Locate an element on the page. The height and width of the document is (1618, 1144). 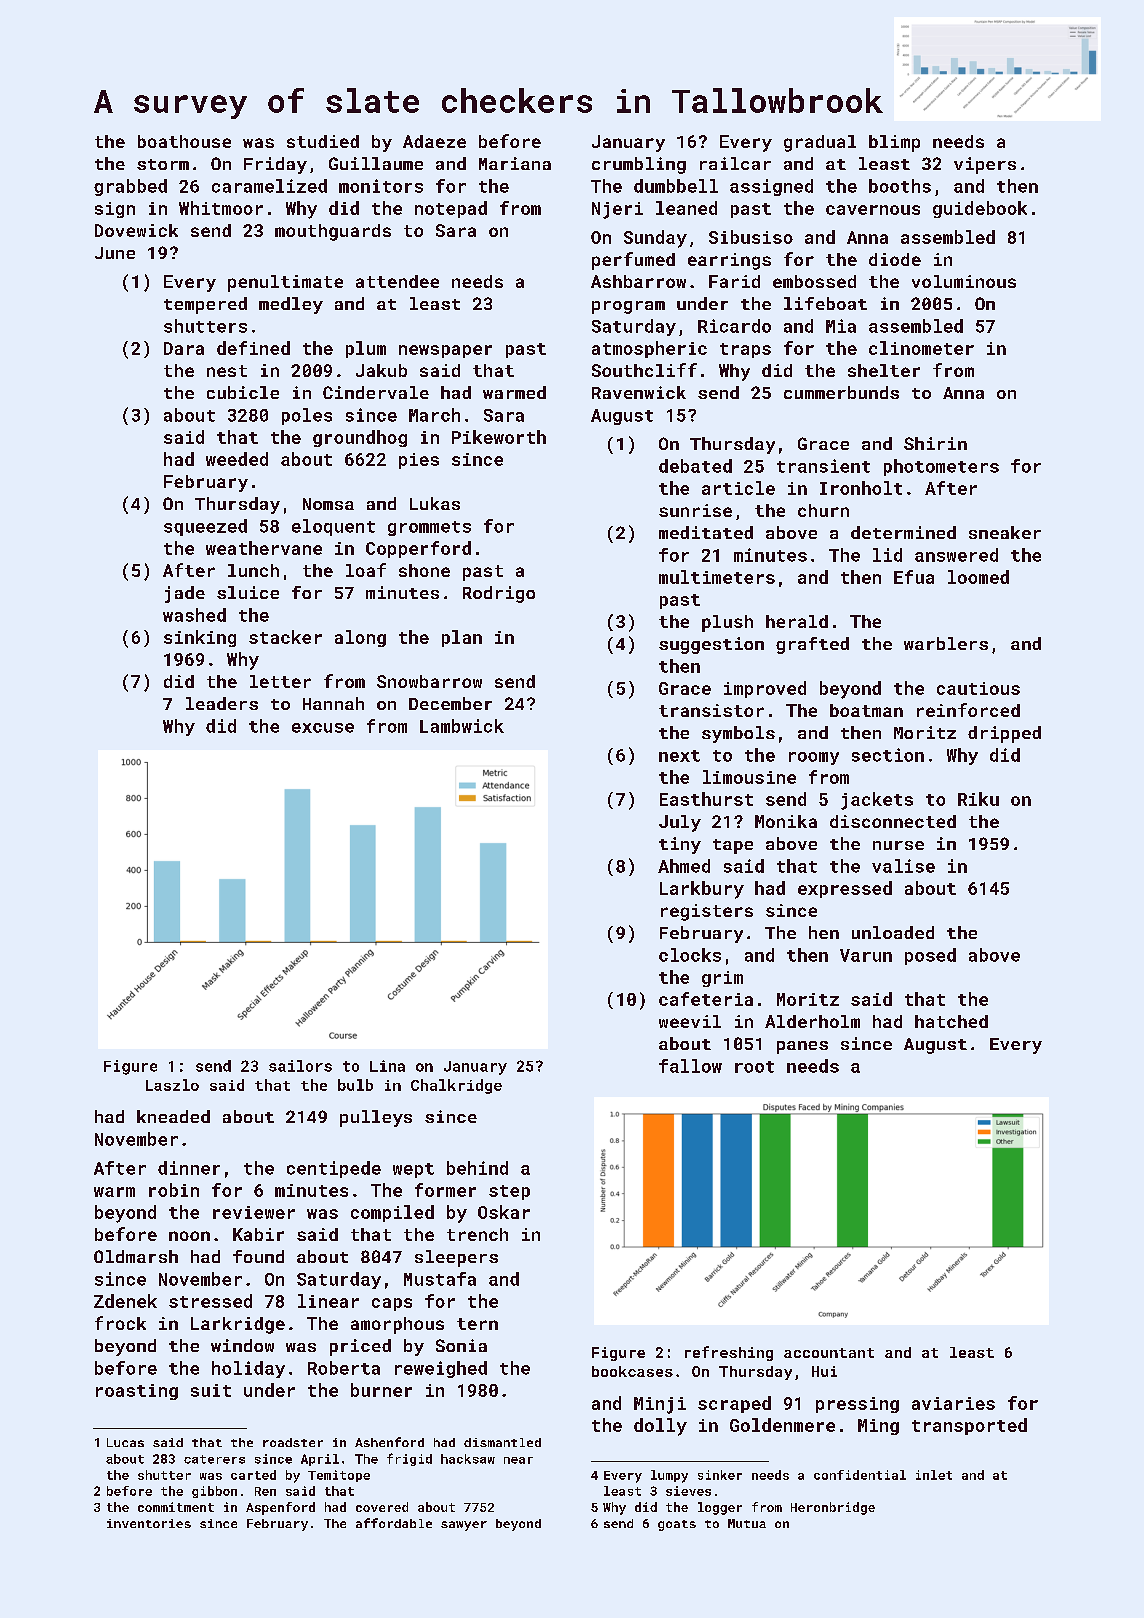
reinforced is located at coordinates (968, 710).
